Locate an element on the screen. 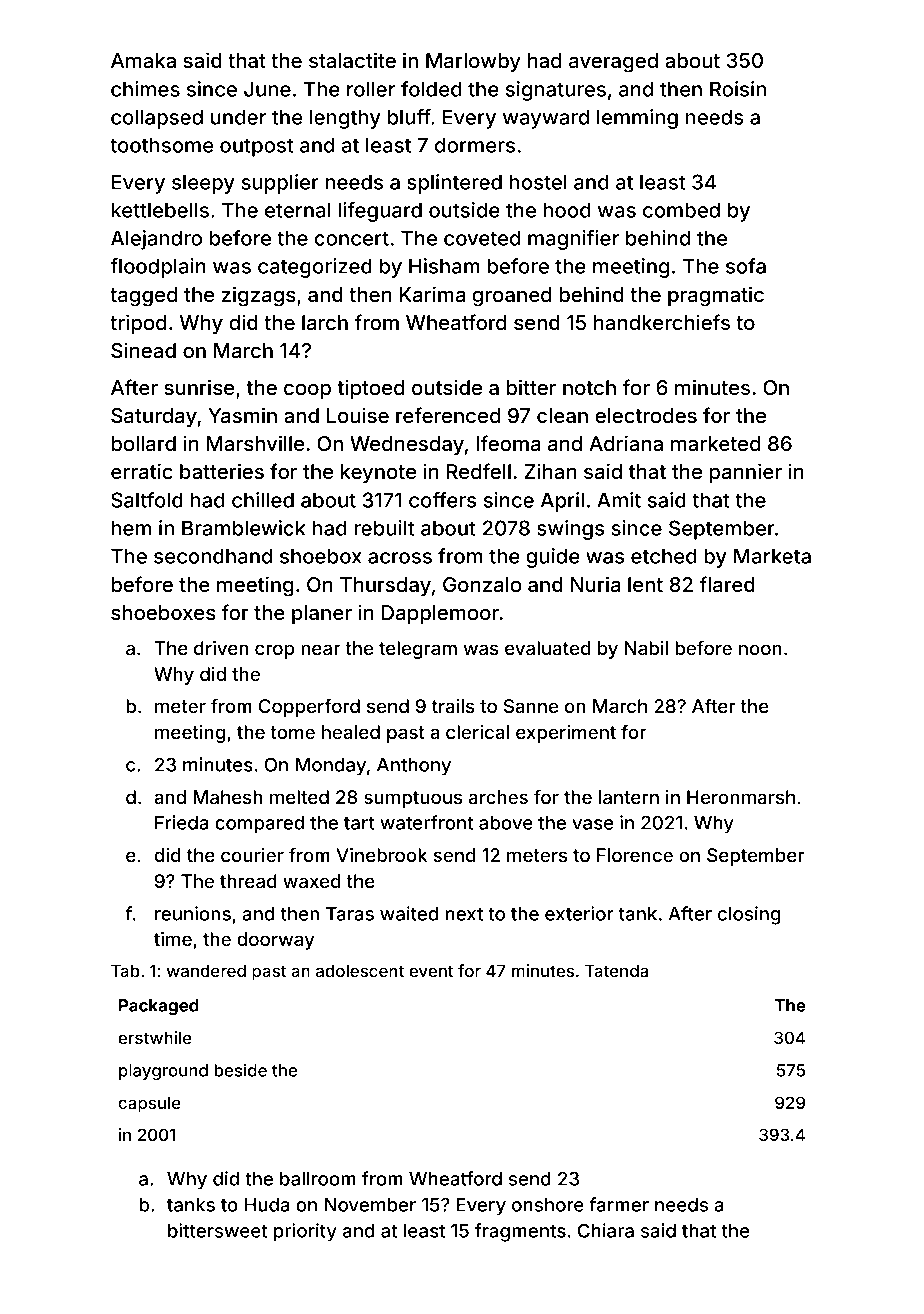 The image size is (924, 1314). averaged is located at coordinates (613, 63).
